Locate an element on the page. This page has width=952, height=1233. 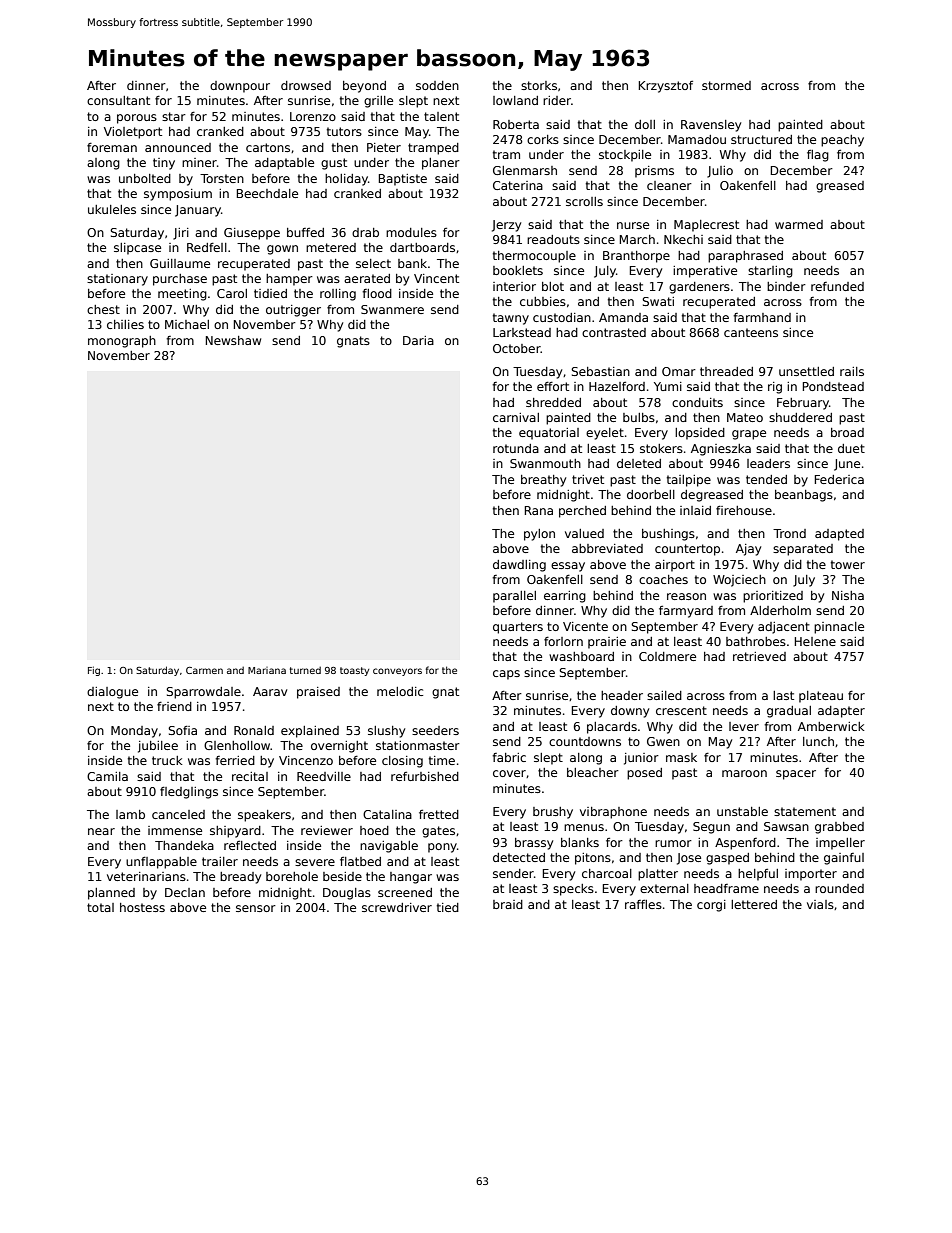
Fig is located at coordinates (94, 671).
